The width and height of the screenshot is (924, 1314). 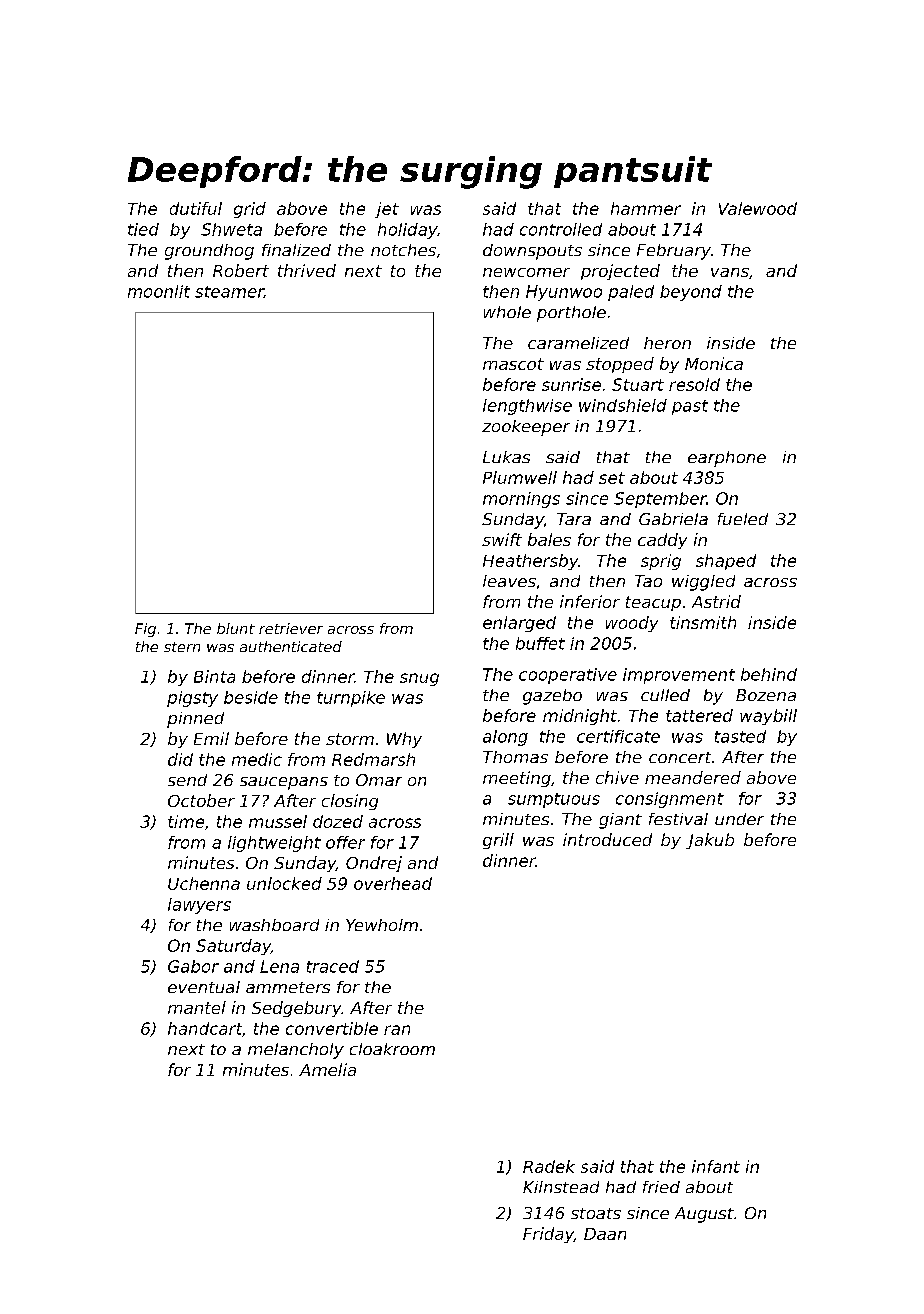 I want to click on August, so click(x=704, y=1215).
